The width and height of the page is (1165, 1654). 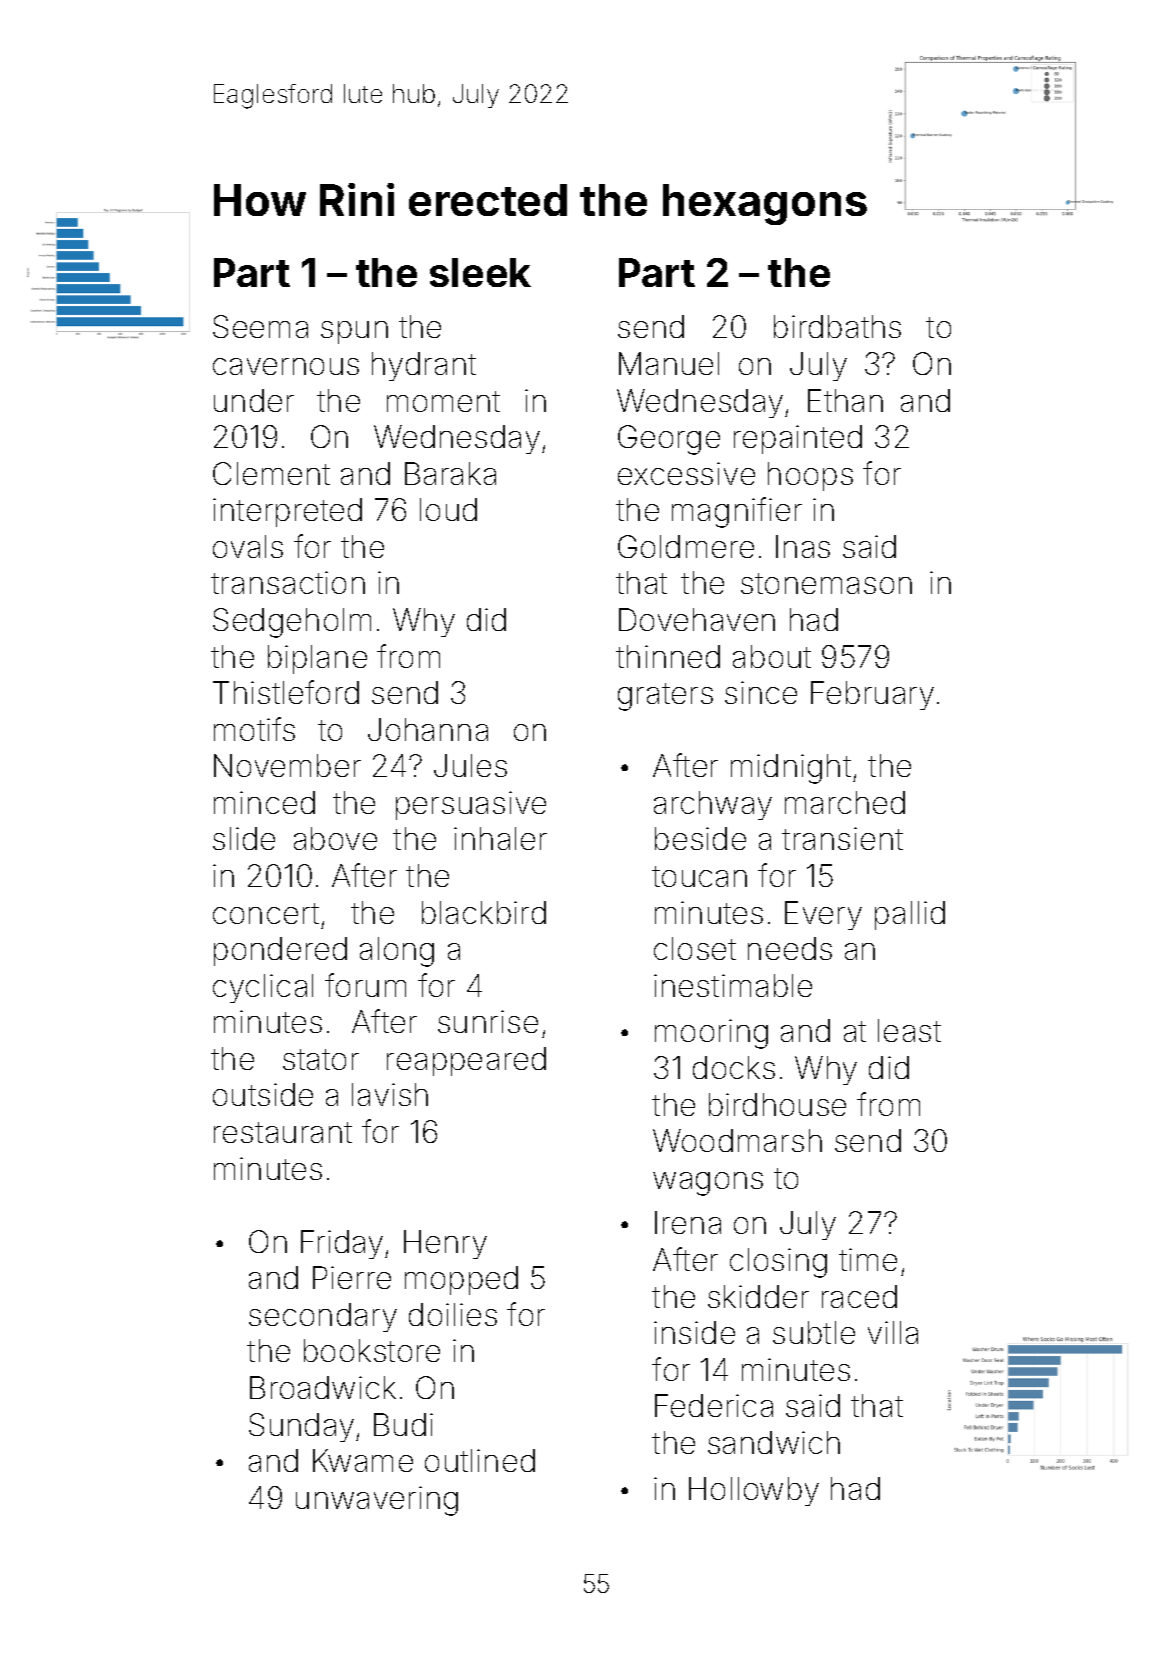 I want to click on biplane, so click(x=317, y=659).
